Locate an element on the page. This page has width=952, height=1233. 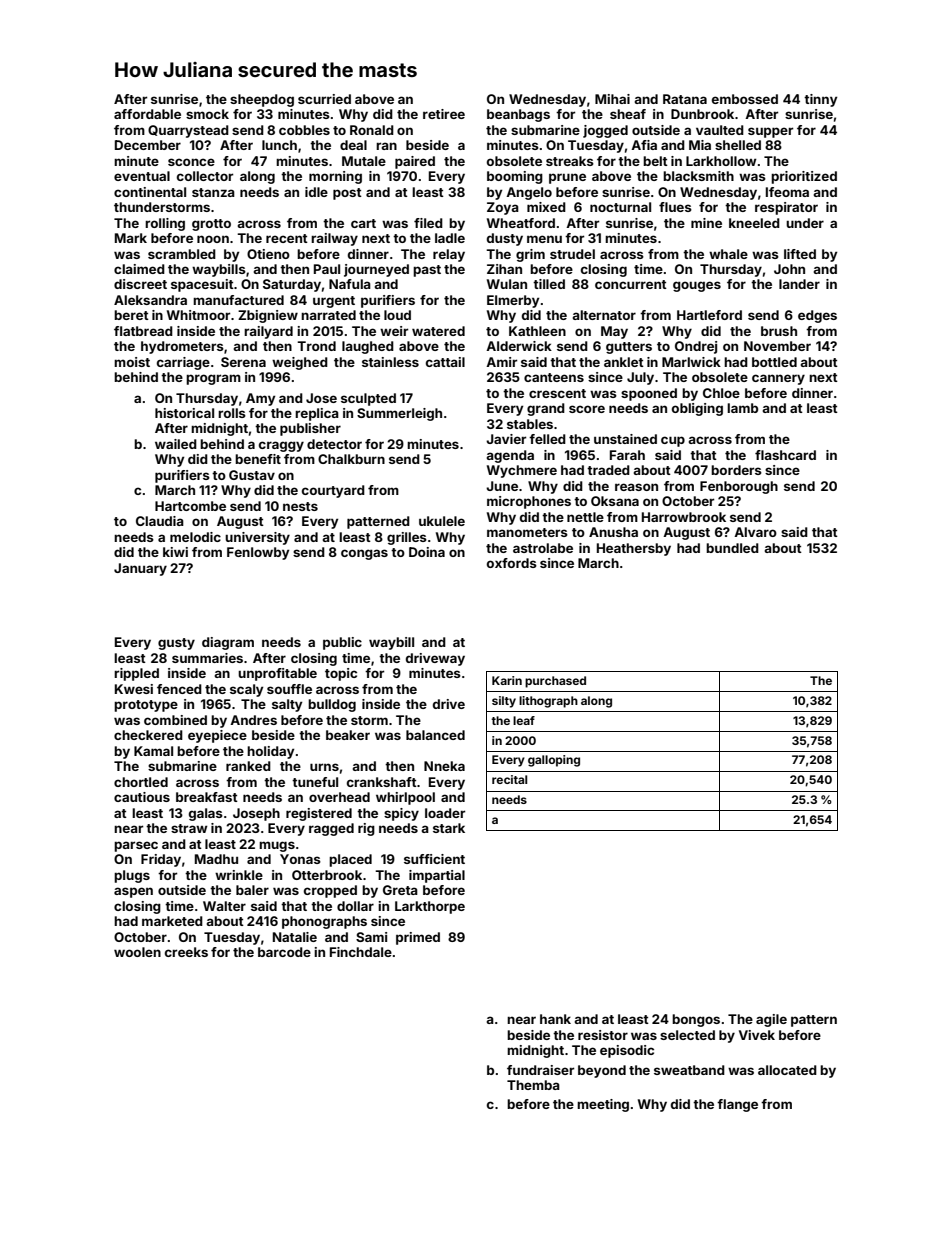
edges is located at coordinates (817, 316).
